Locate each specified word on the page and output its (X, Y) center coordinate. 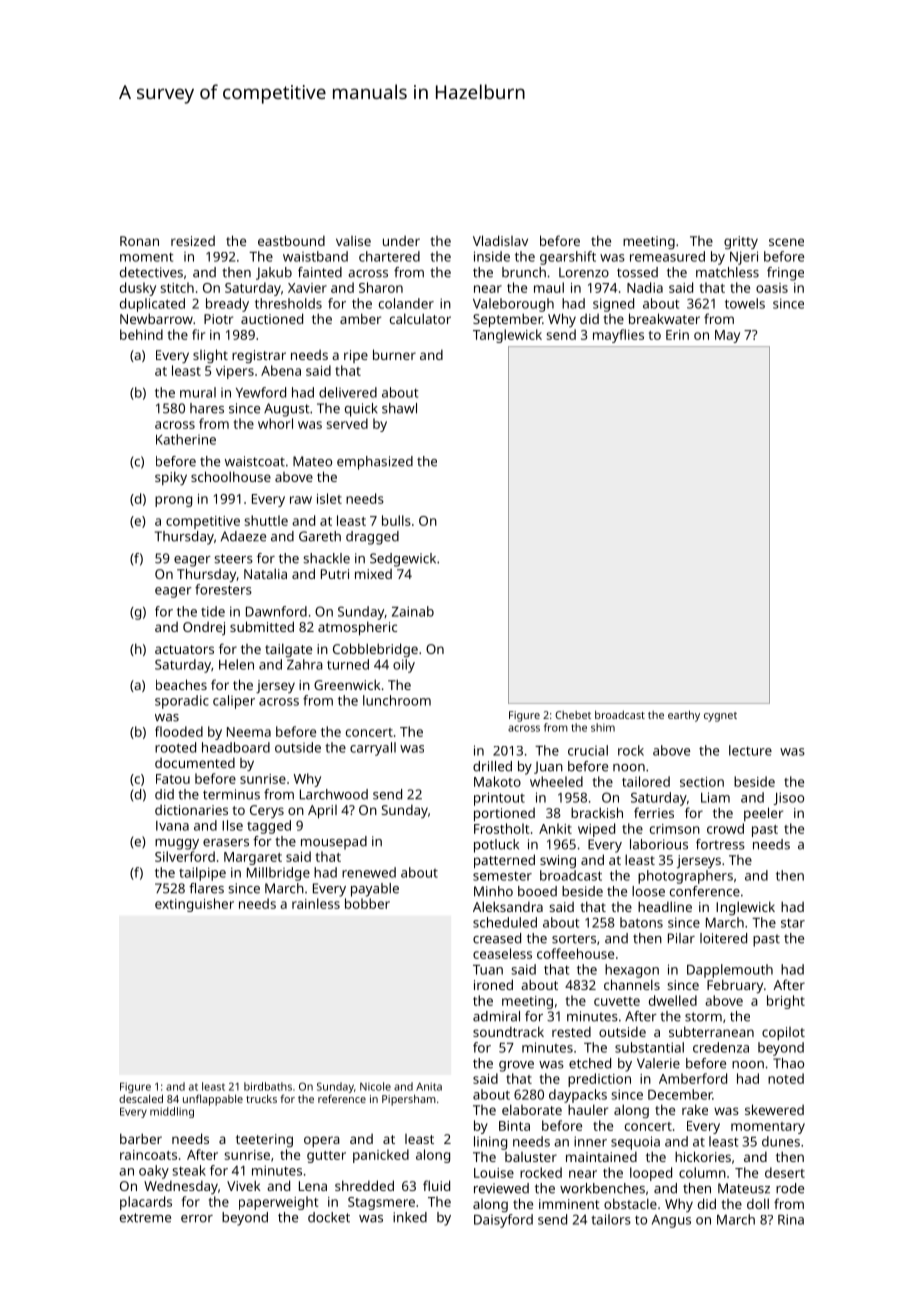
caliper (234, 702)
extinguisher (194, 905)
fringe (785, 274)
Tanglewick (507, 336)
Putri (335, 574)
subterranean (711, 1031)
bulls (396, 520)
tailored (646, 781)
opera (322, 1141)
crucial (588, 750)
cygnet (720, 717)
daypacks (578, 1096)
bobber (367, 903)
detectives (151, 272)
